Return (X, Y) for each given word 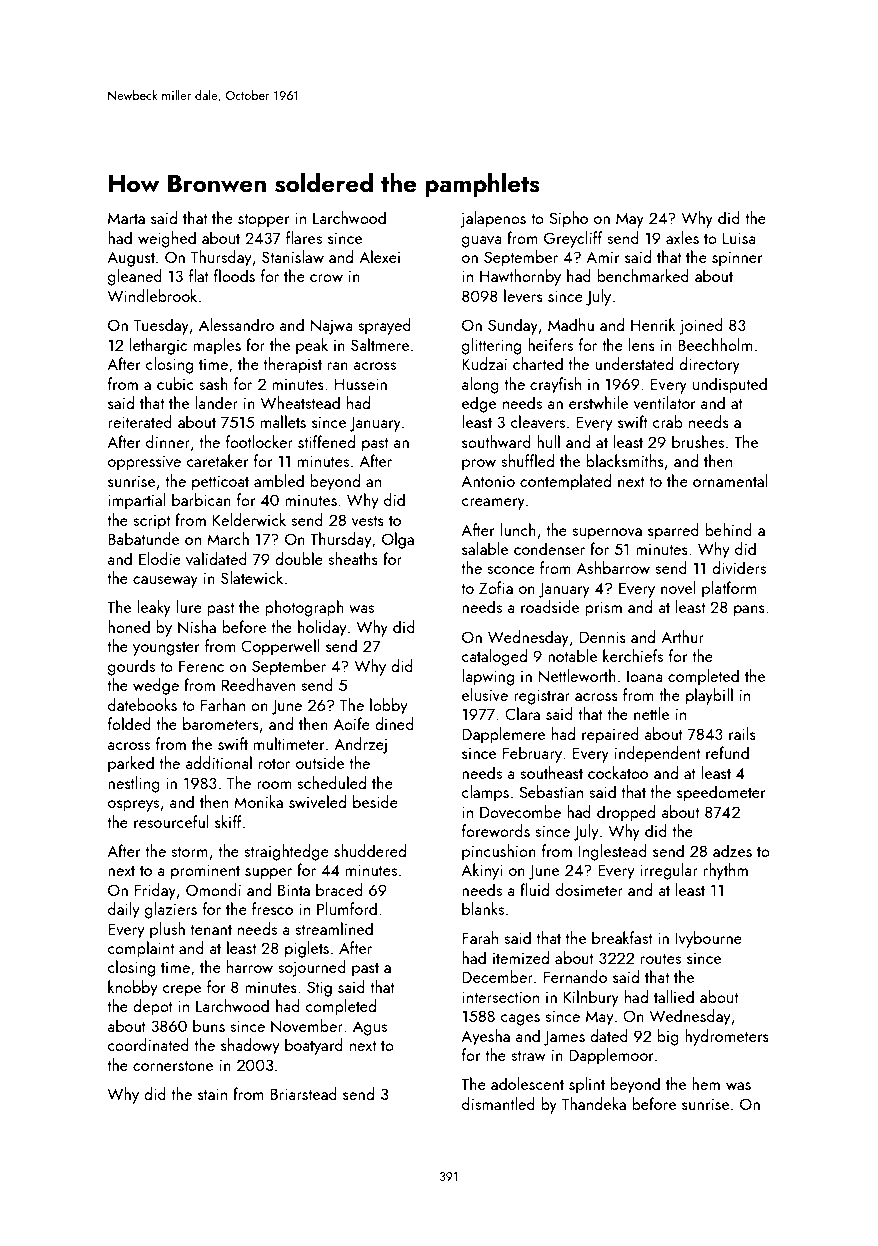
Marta (126, 218)
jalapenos (493, 219)
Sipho (568, 219)
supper (268, 874)
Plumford (347, 908)
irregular (669, 871)
